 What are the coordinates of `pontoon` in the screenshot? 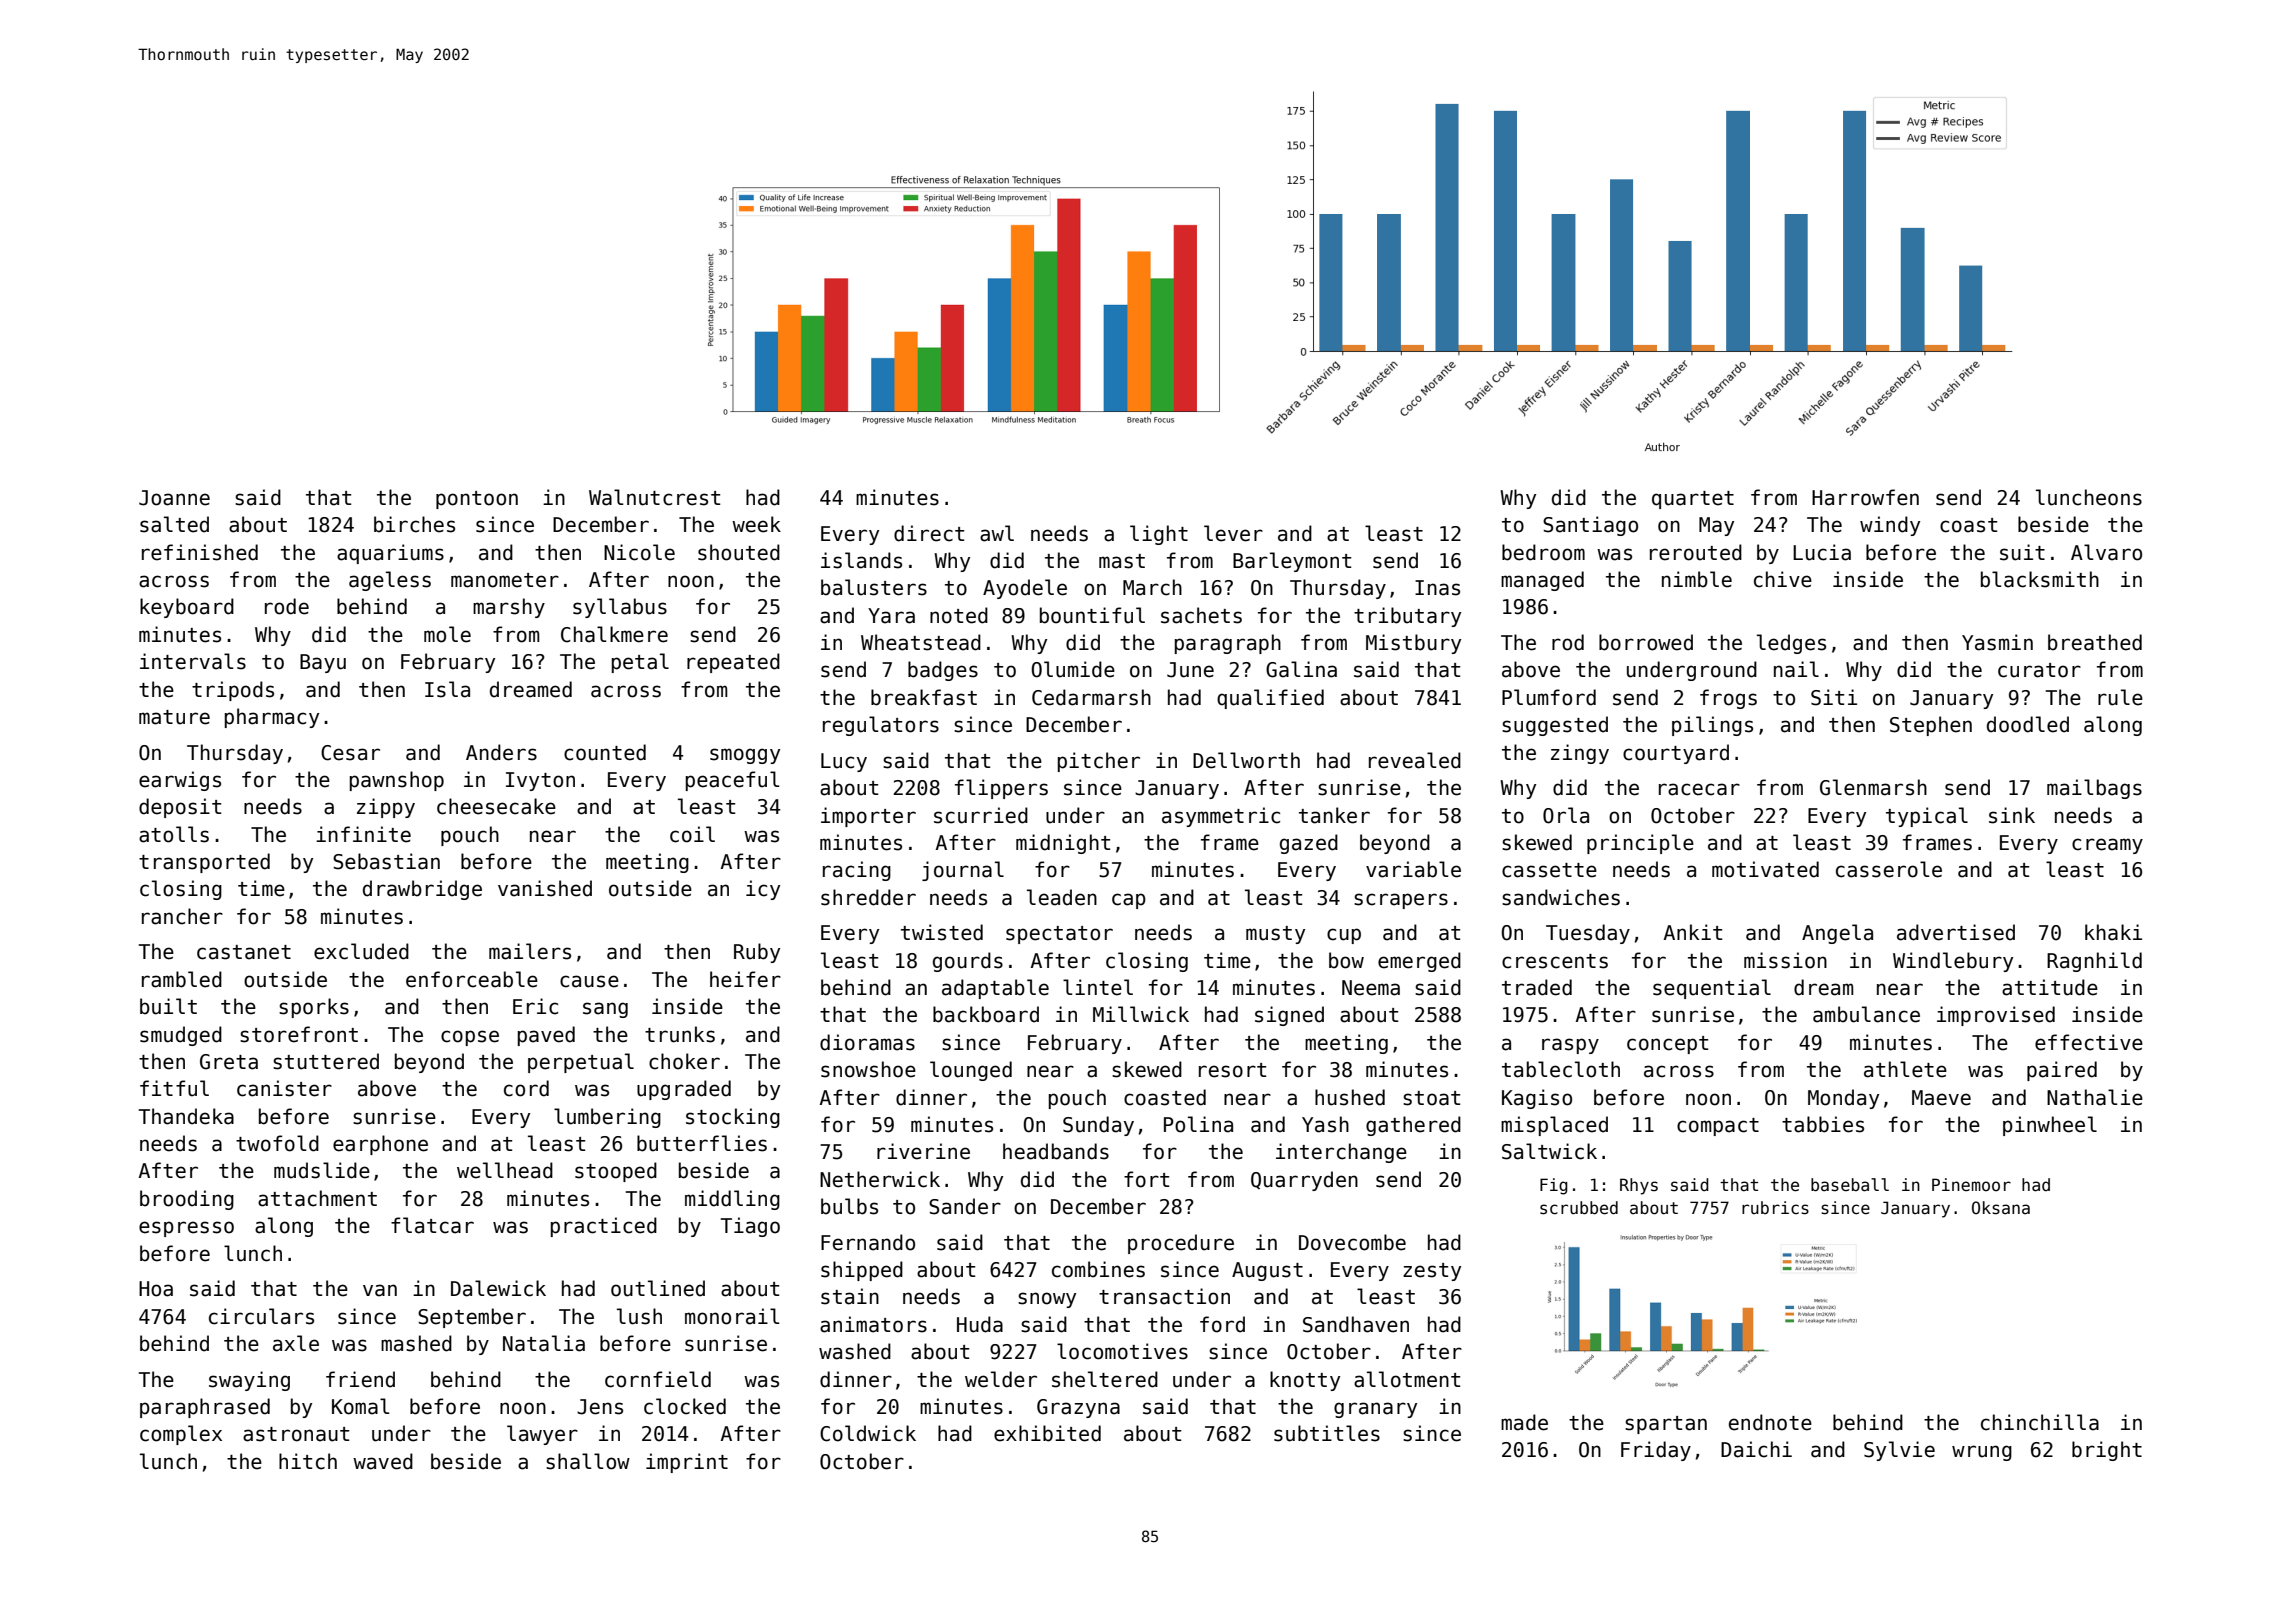 It's located at (477, 500).
